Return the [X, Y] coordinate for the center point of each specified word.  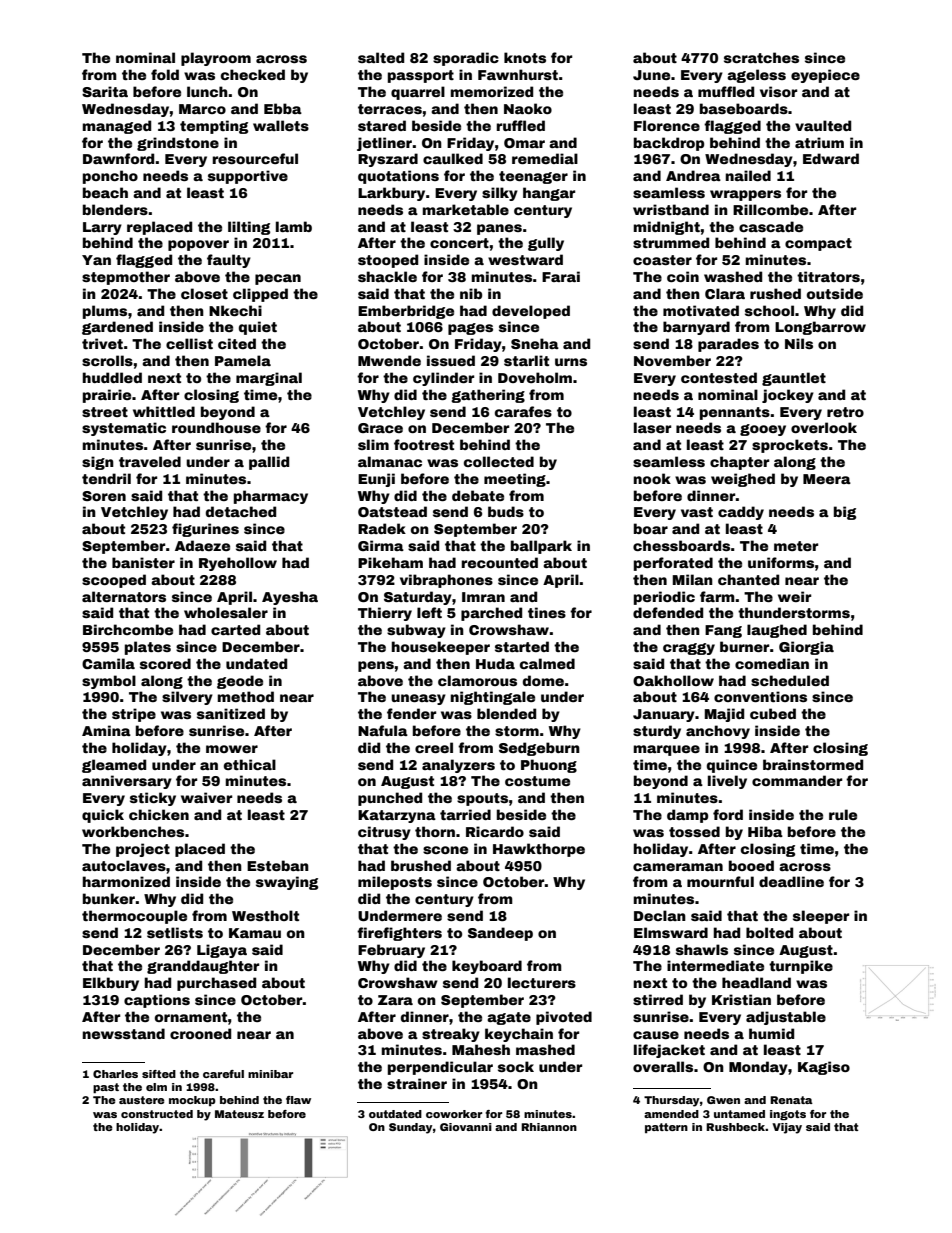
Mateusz [239, 1114]
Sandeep [500, 934]
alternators [124, 596]
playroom [216, 59]
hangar [549, 194]
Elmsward [671, 932]
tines [547, 612]
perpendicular [440, 1068]
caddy [741, 513]
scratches [761, 57]
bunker [109, 898]
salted [381, 57]
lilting [249, 228]
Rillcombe [770, 209]
